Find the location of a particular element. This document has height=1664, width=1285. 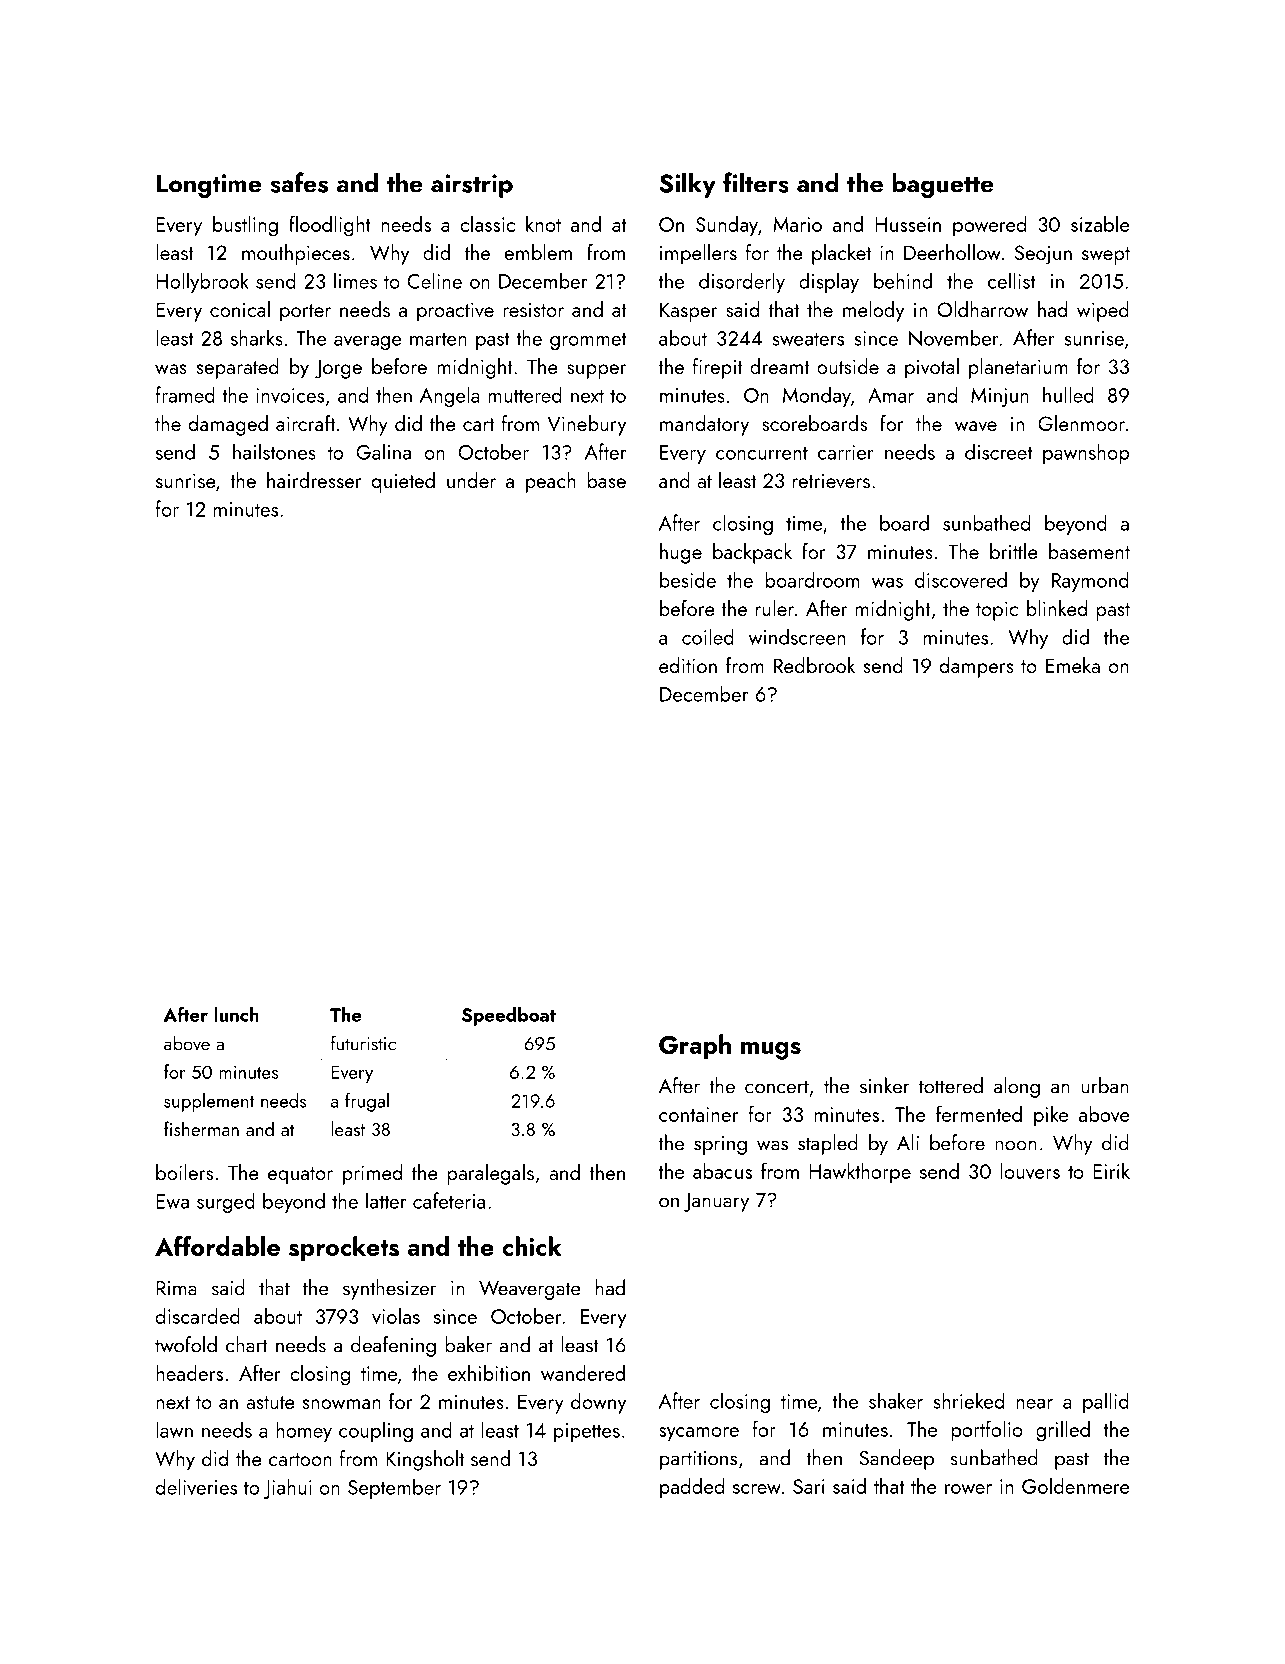

supplement is located at coordinates (209, 1102).
